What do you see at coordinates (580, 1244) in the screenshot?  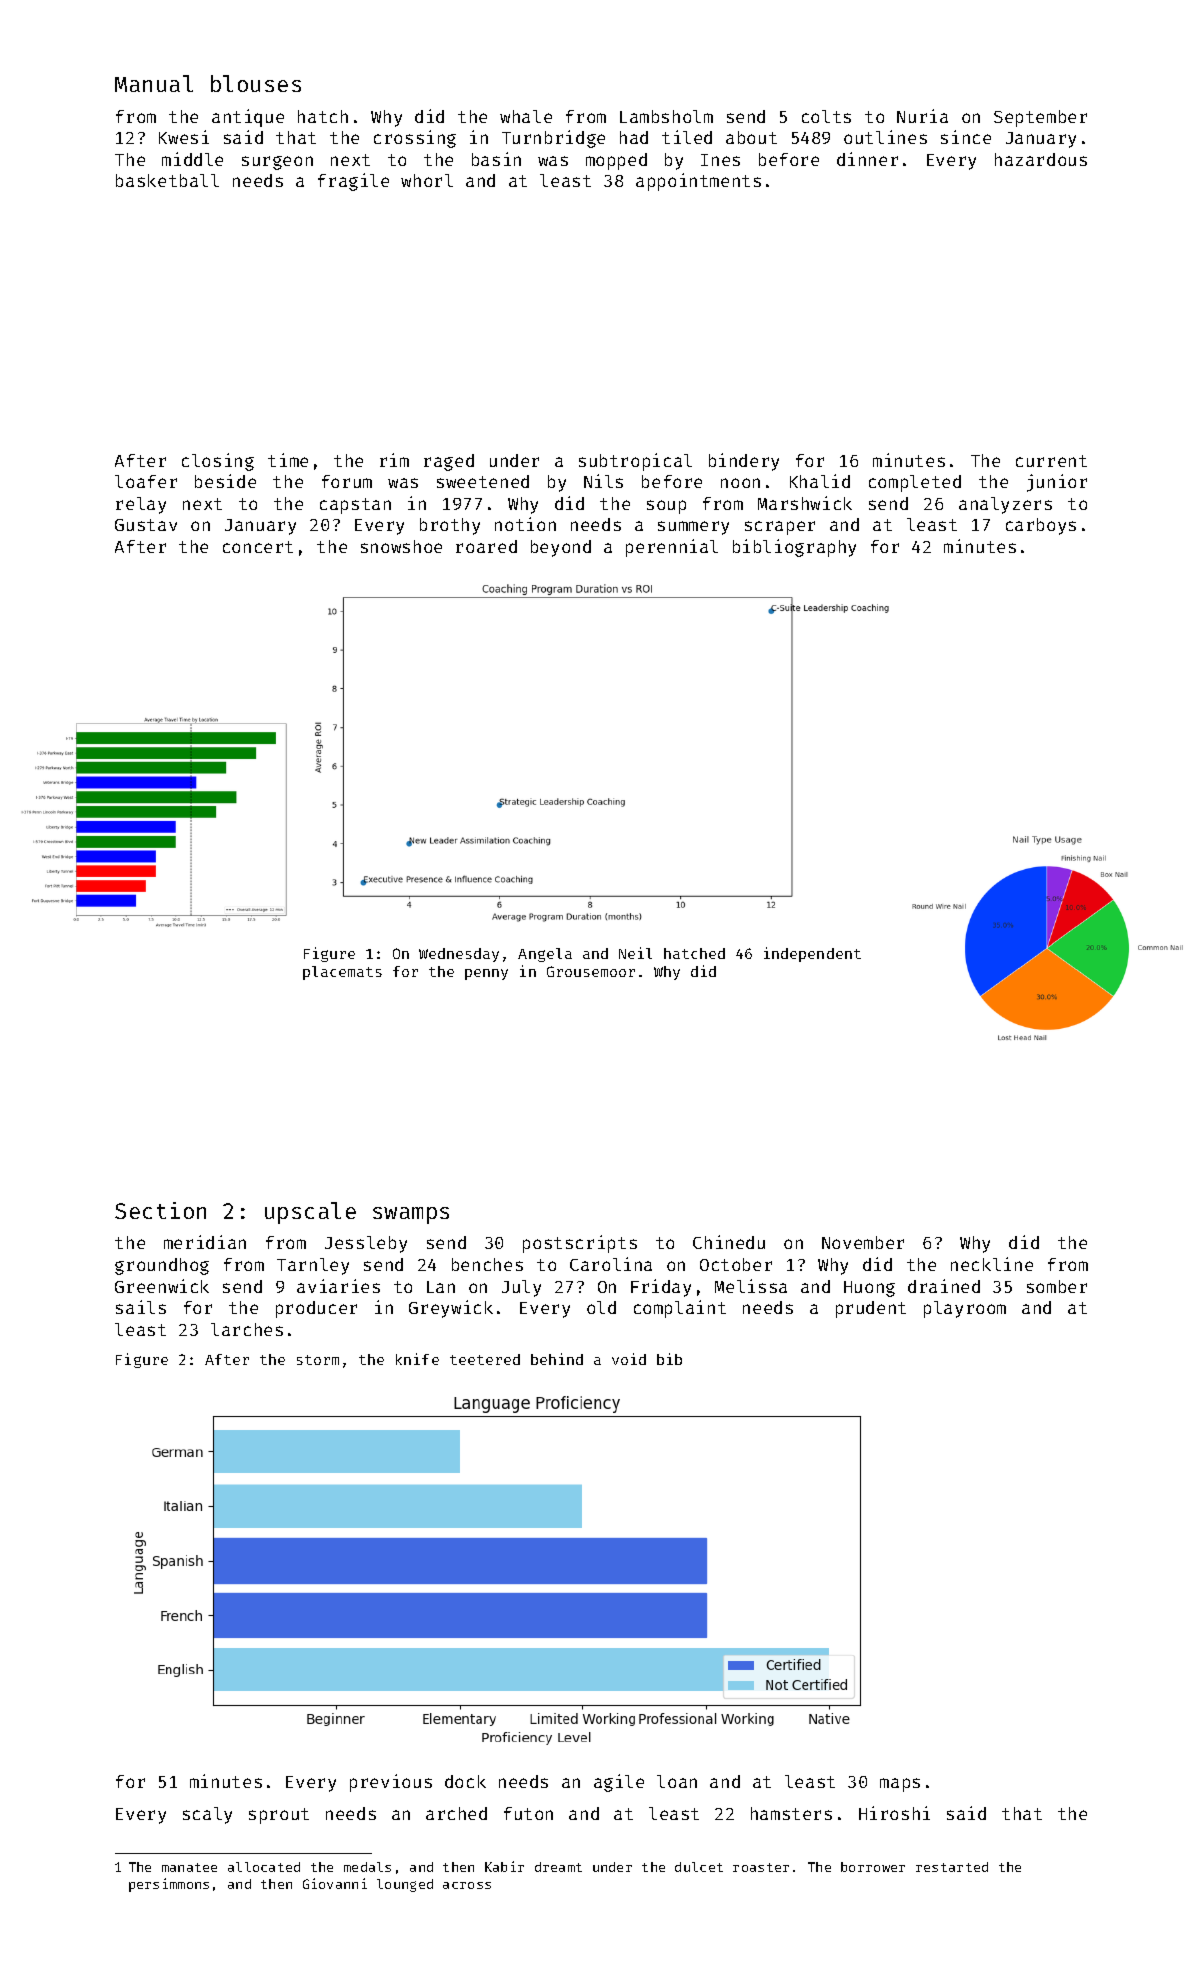 I see `postscripts` at bounding box center [580, 1244].
